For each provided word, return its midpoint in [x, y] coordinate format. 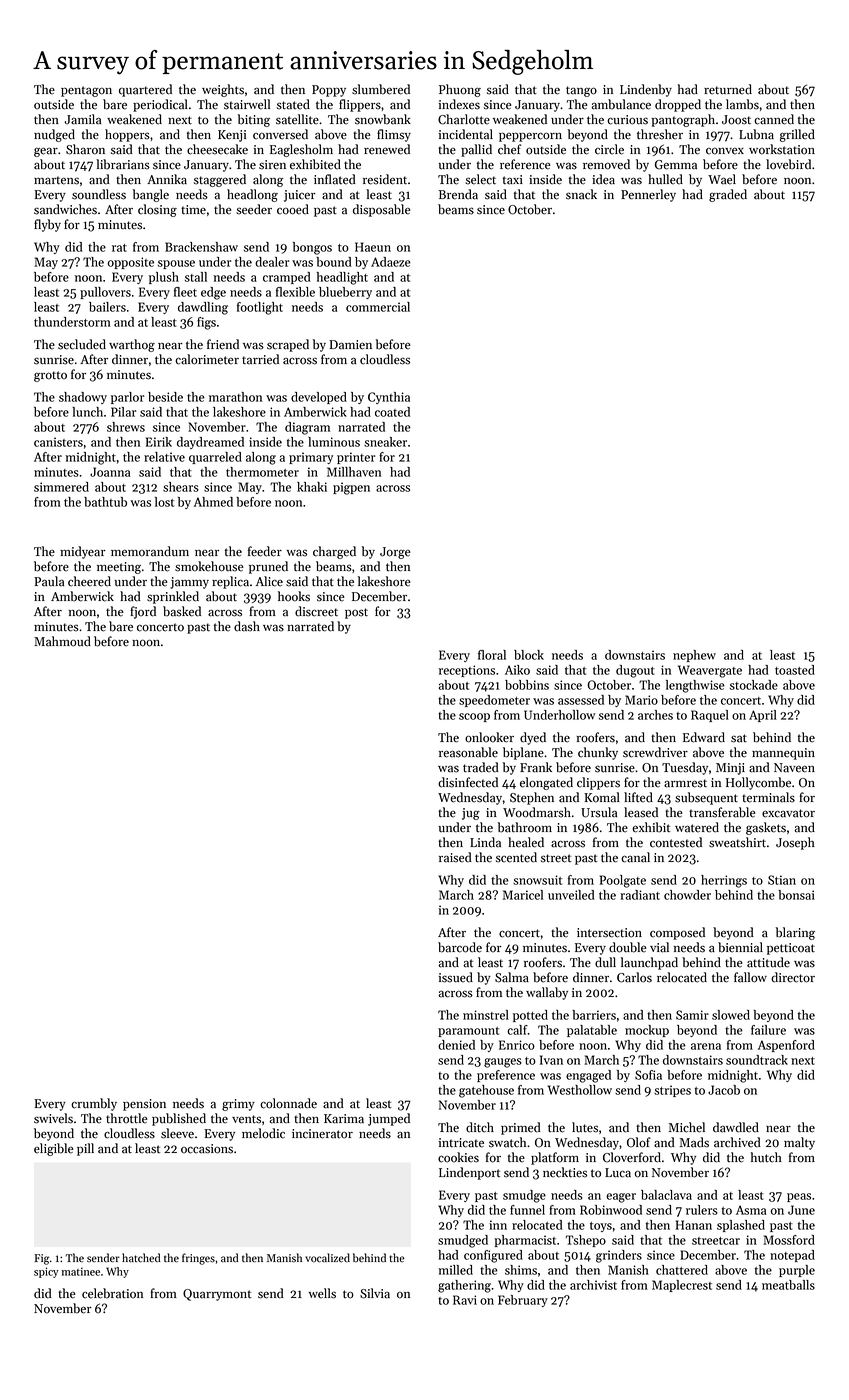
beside [165, 397]
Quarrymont [217, 1295]
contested [676, 842]
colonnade [288, 1103]
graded [728, 195]
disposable [382, 210]
